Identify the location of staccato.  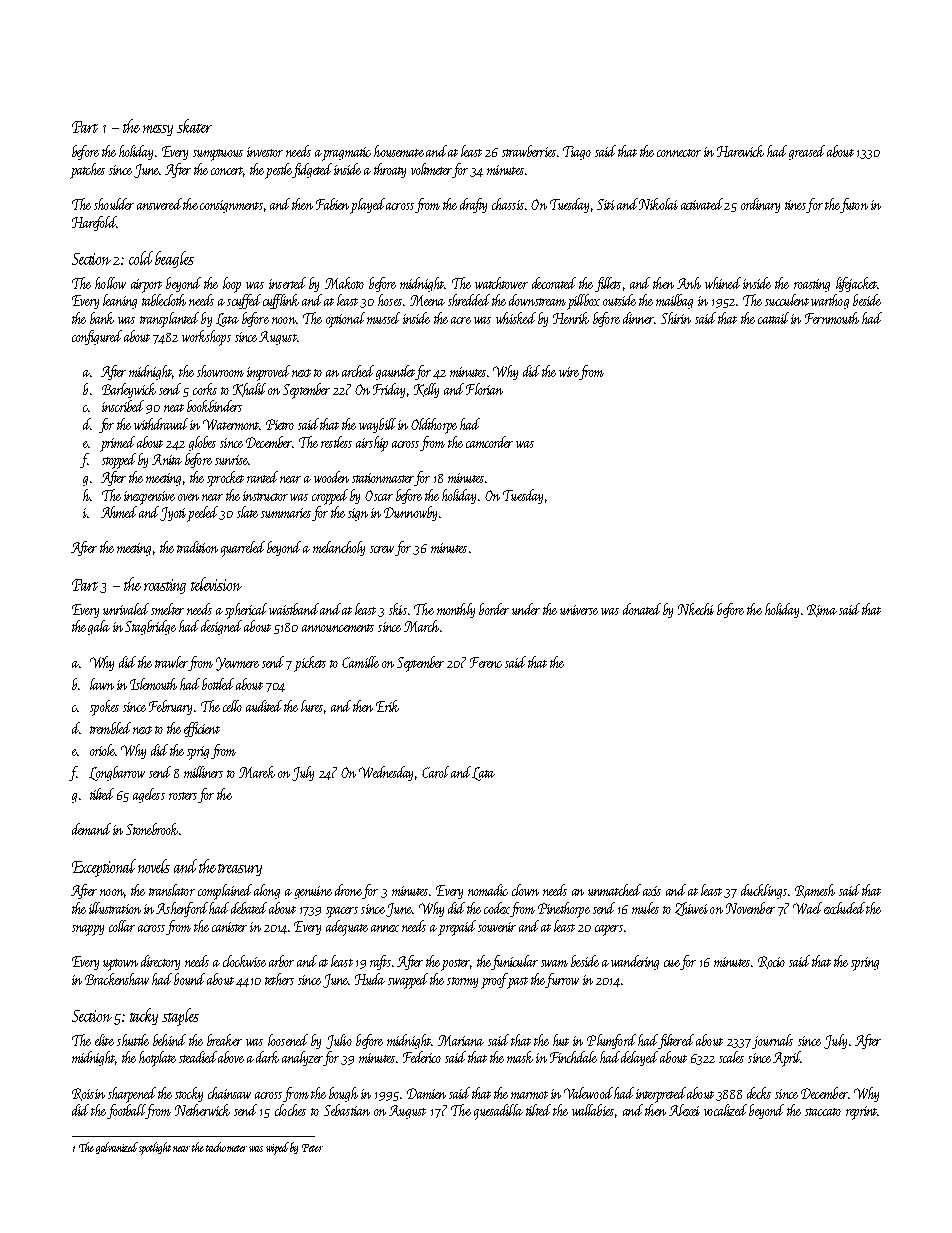
(823, 1112).
